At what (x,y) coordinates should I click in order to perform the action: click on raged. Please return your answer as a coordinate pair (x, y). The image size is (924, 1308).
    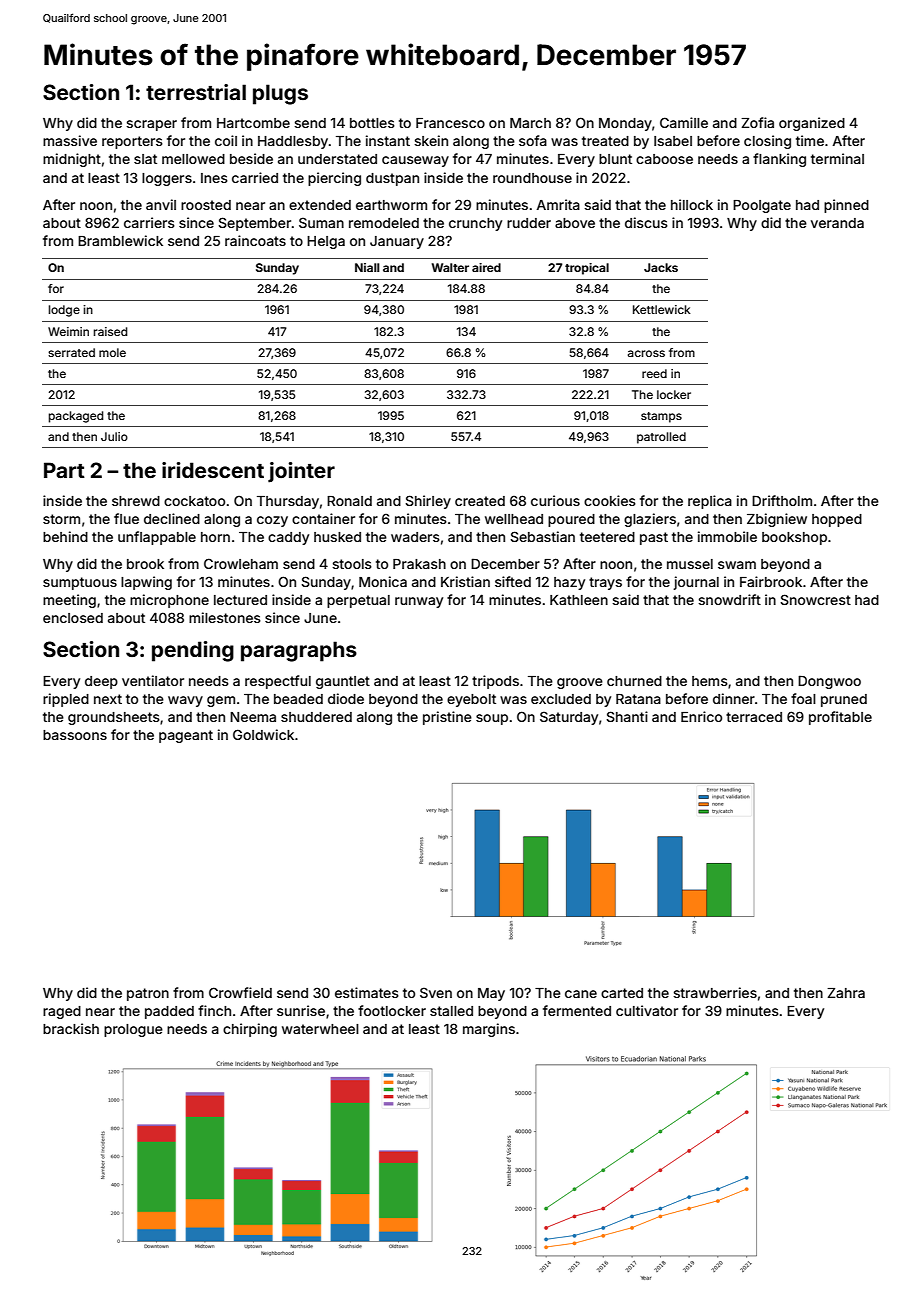
    Looking at the image, I should click on (62, 1012).
